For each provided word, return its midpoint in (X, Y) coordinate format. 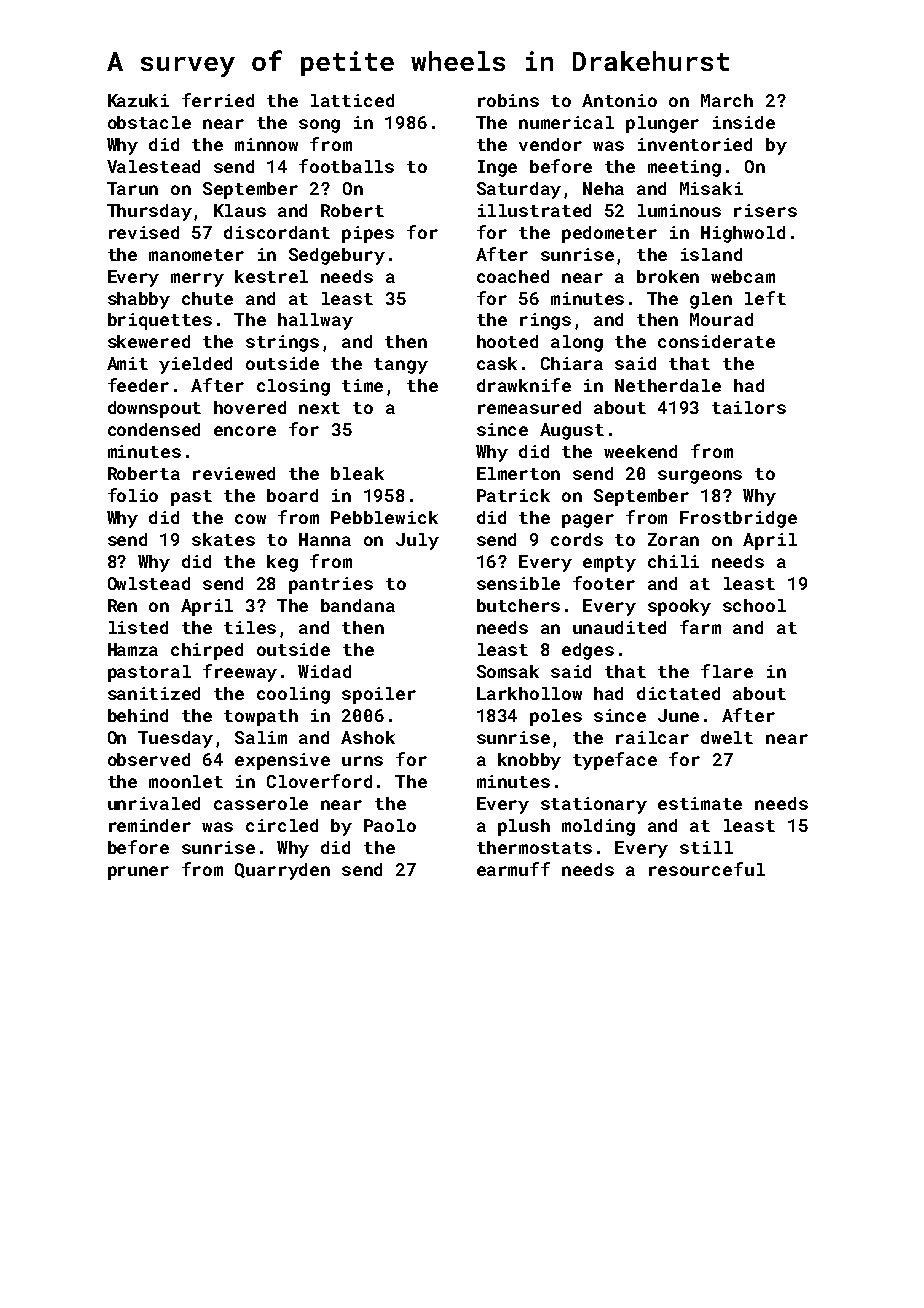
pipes (368, 234)
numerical (566, 122)
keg (282, 563)
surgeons (700, 477)
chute (207, 298)
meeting (684, 168)
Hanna (325, 539)
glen (711, 300)
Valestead (153, 166)
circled (282, 825)
